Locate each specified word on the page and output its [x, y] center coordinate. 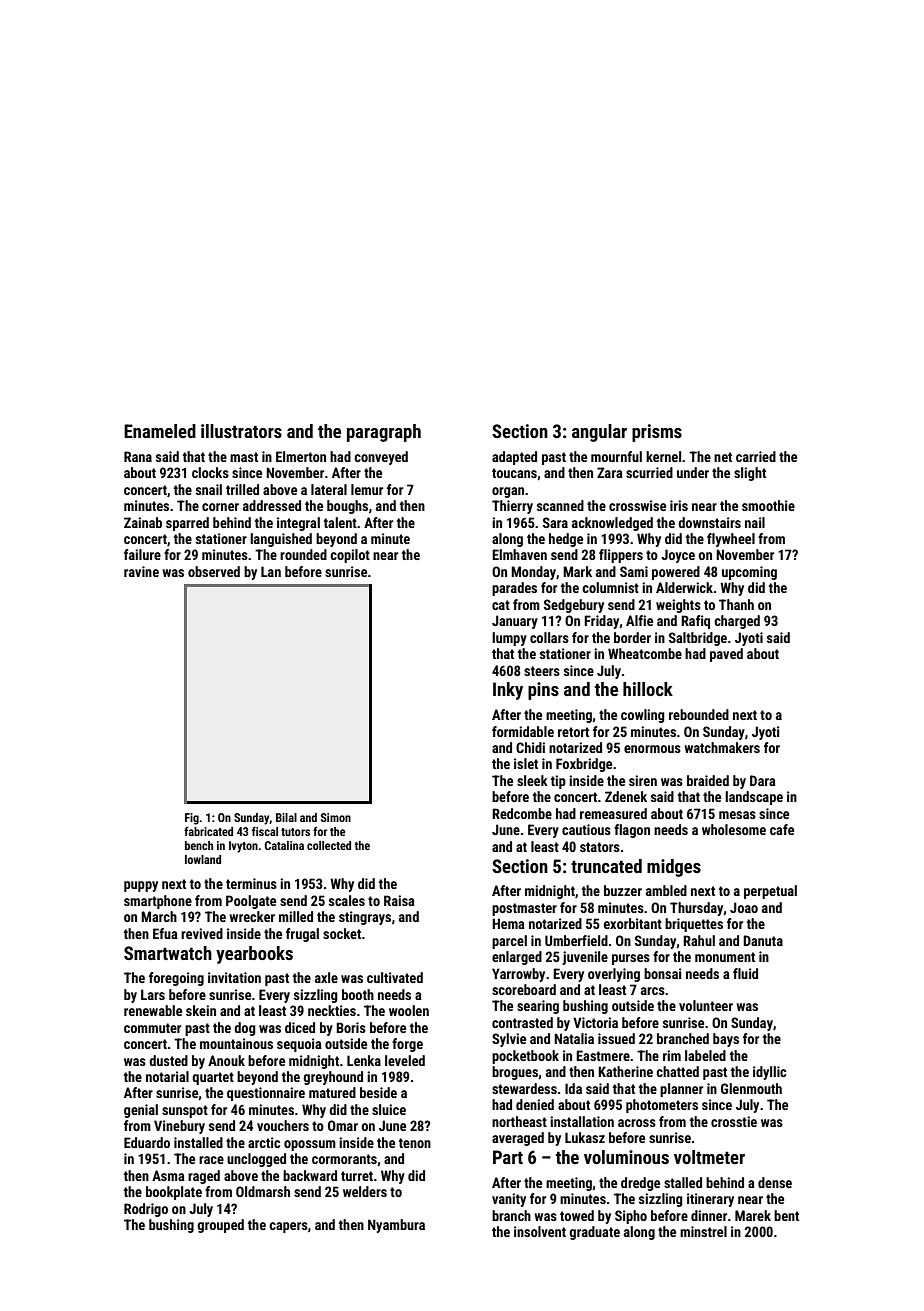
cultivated [395, 977]
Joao [744, 907]
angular [599, 433]
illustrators [241, 431]
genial [141, 1111]
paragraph [384, 433]
